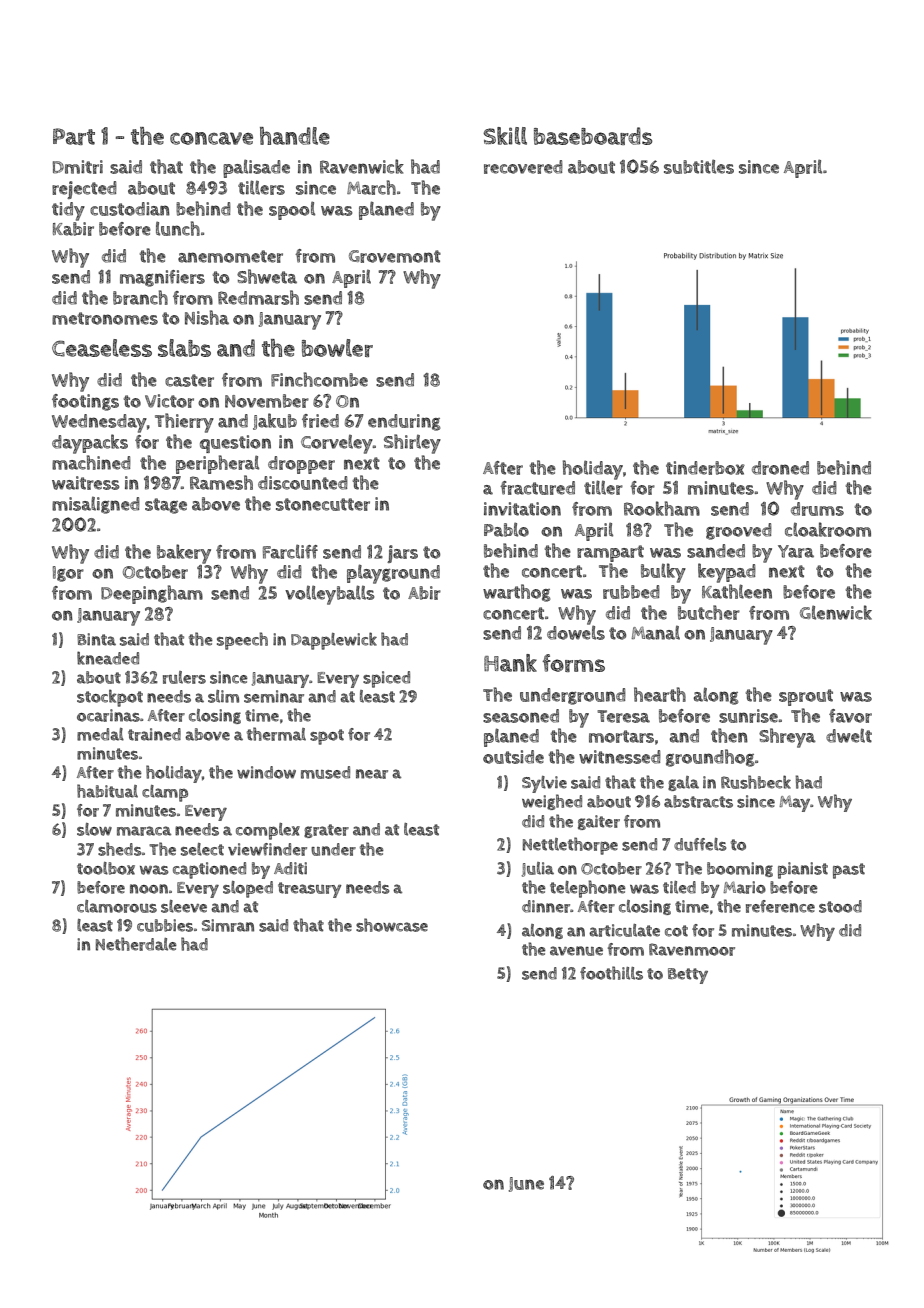  Describe the element at coordinates (611, 973) in the image. I see `foothills` at that location.
